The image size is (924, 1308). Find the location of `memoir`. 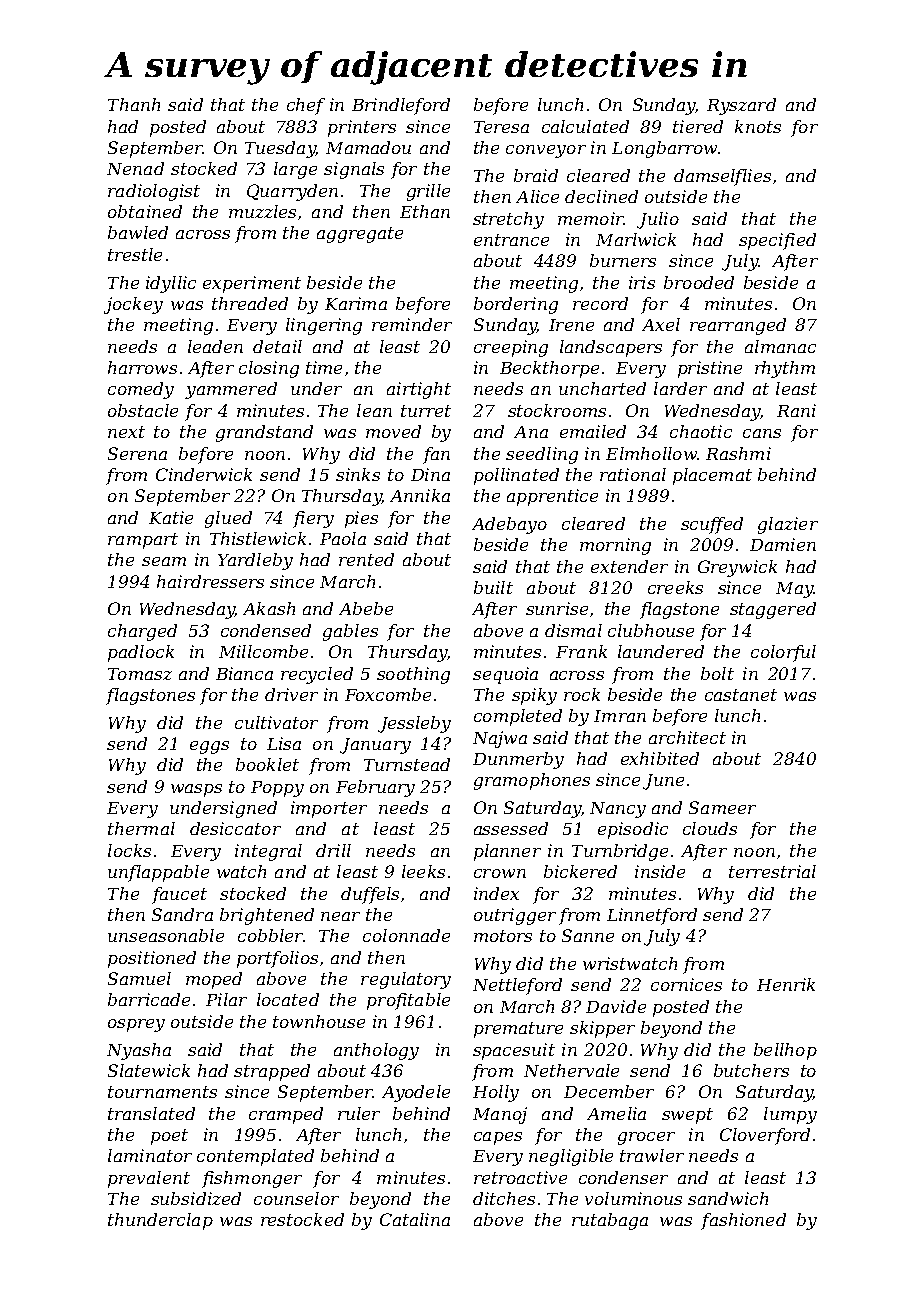

memoir is located at coordinates (591, 218).
